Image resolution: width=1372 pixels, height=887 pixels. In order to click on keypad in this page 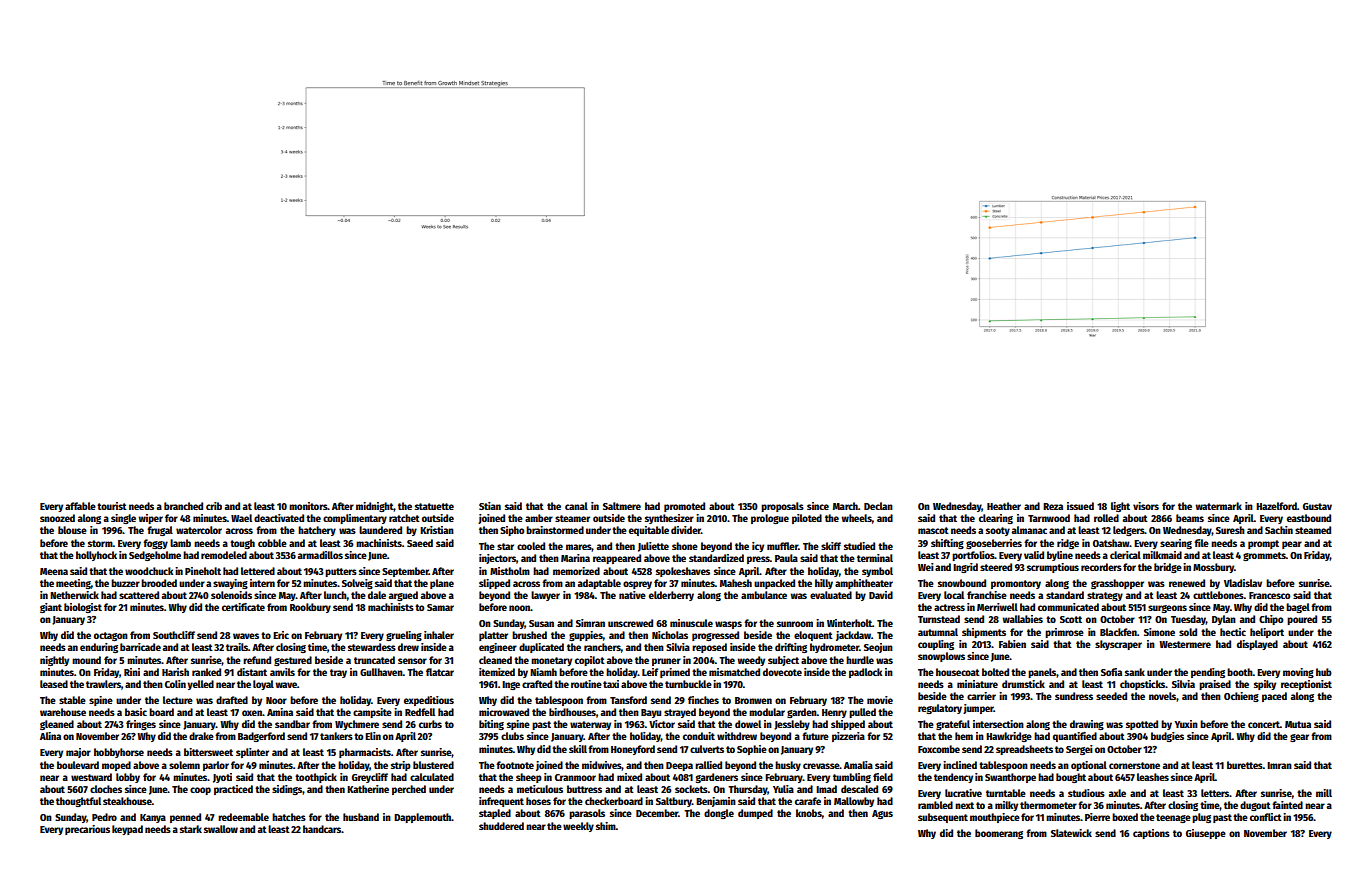, I will do `click(127, 830)`.
